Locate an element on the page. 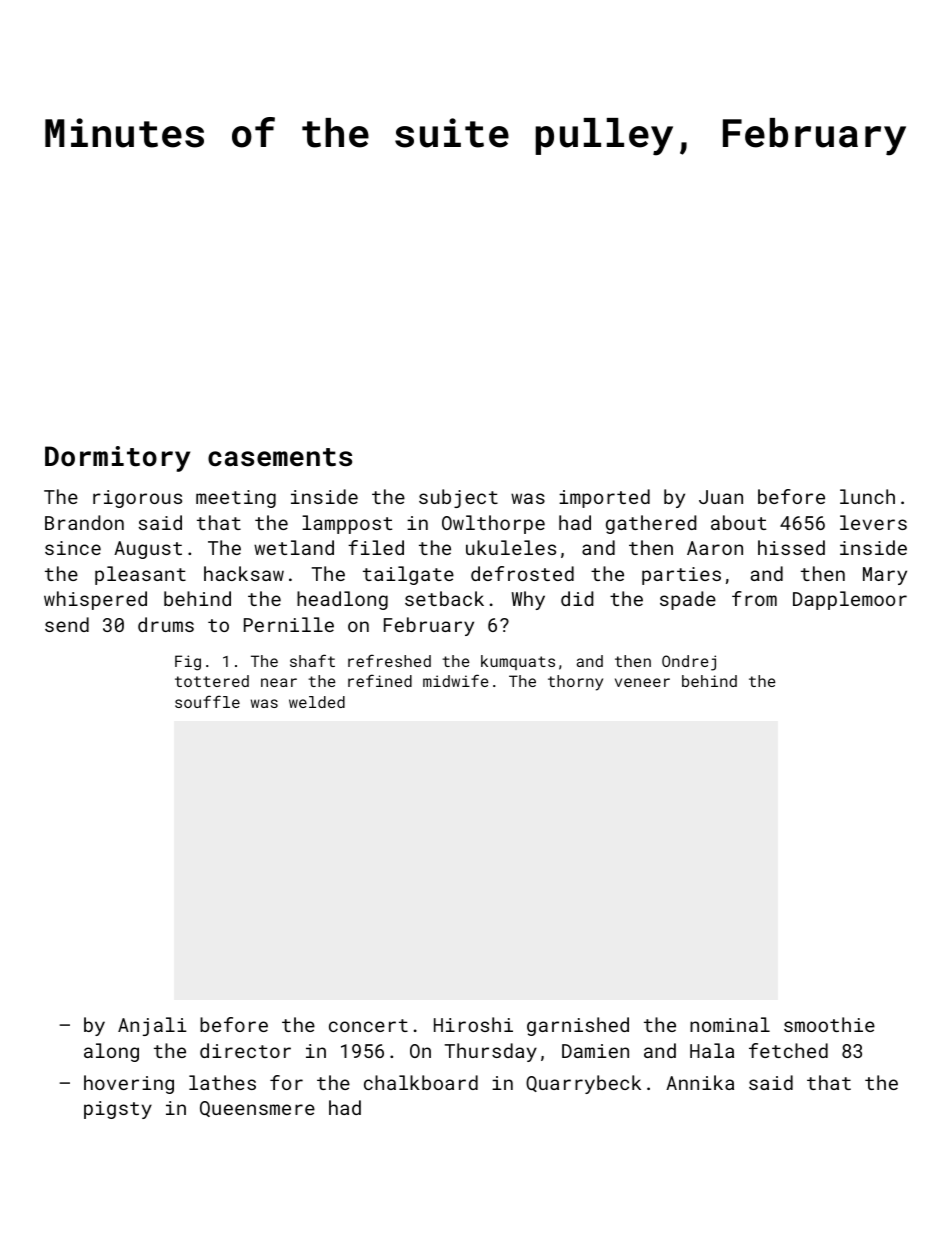 The image size is (952, 1233). chalkboard is located at coordinates (421, 1082).
